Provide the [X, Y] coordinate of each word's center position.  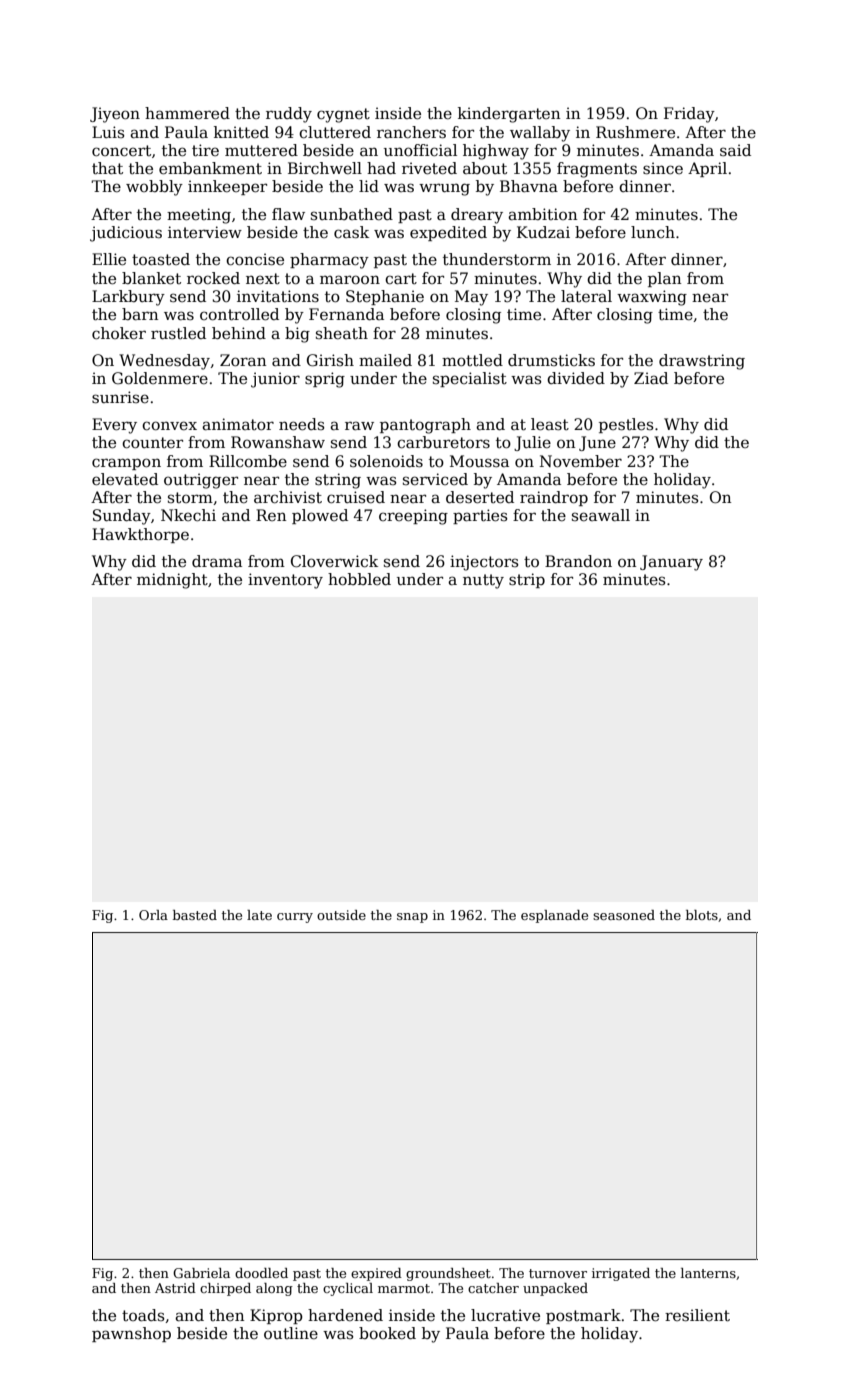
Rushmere [635, 132]
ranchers [411, 132]
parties [480, 516]
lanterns [708, 1273]
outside [341, 915]
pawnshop [131, 1334]
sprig [325, 380]
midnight [172, 581]
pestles [626, 425]
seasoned [624, 915]
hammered [187, 113]
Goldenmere [160, 378]
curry [295, 918]
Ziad [651, 378]
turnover [558, 1273]
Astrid [175, 1288]
